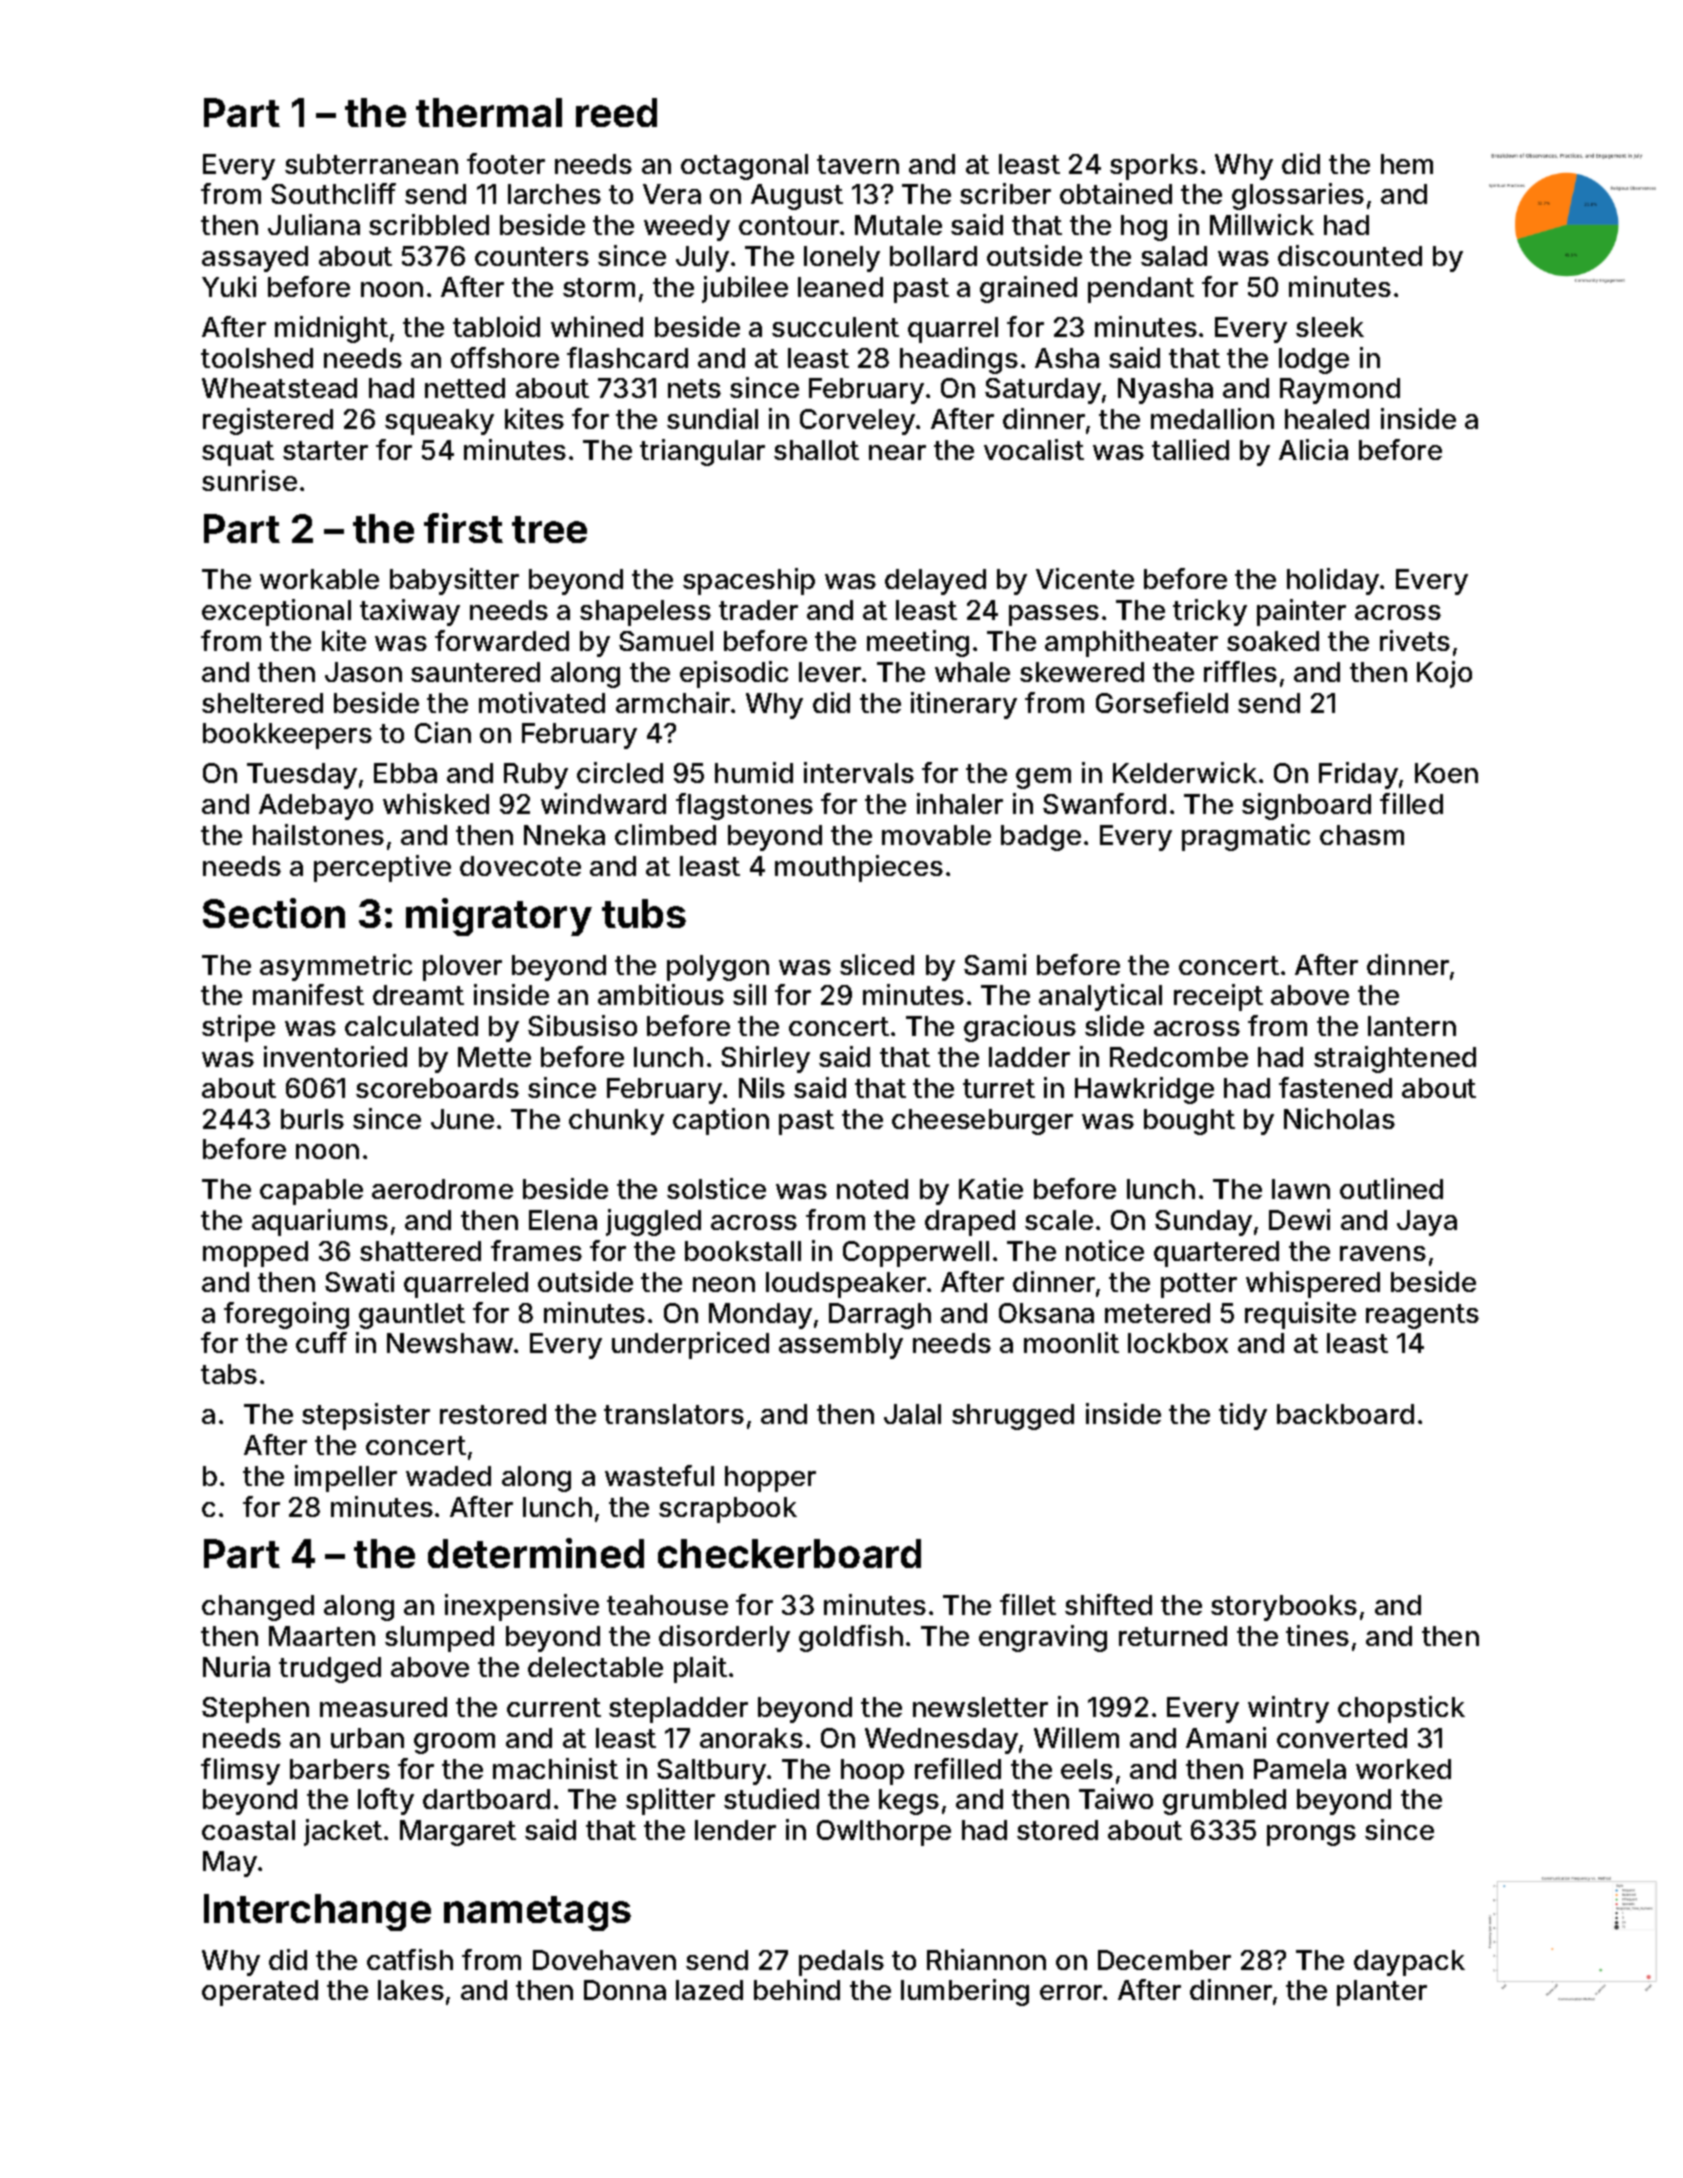 The width and height of the page is (1683, 2178). What do you see at coordinates (336, 967) in the page?
I see `asymmetric` at bounding box center [336, 967].
